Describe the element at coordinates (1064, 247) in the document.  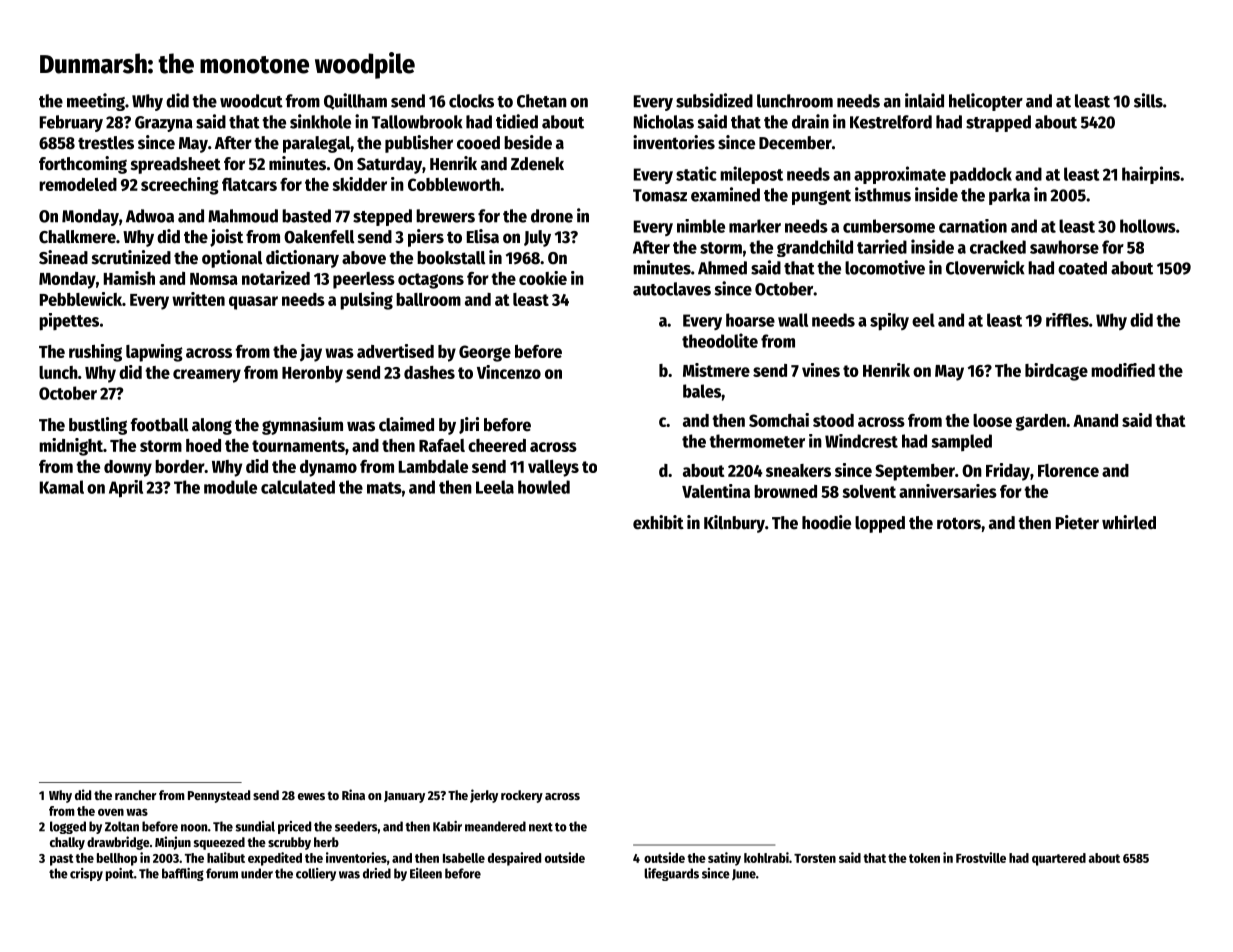
I see `sawhorse` at that location.
